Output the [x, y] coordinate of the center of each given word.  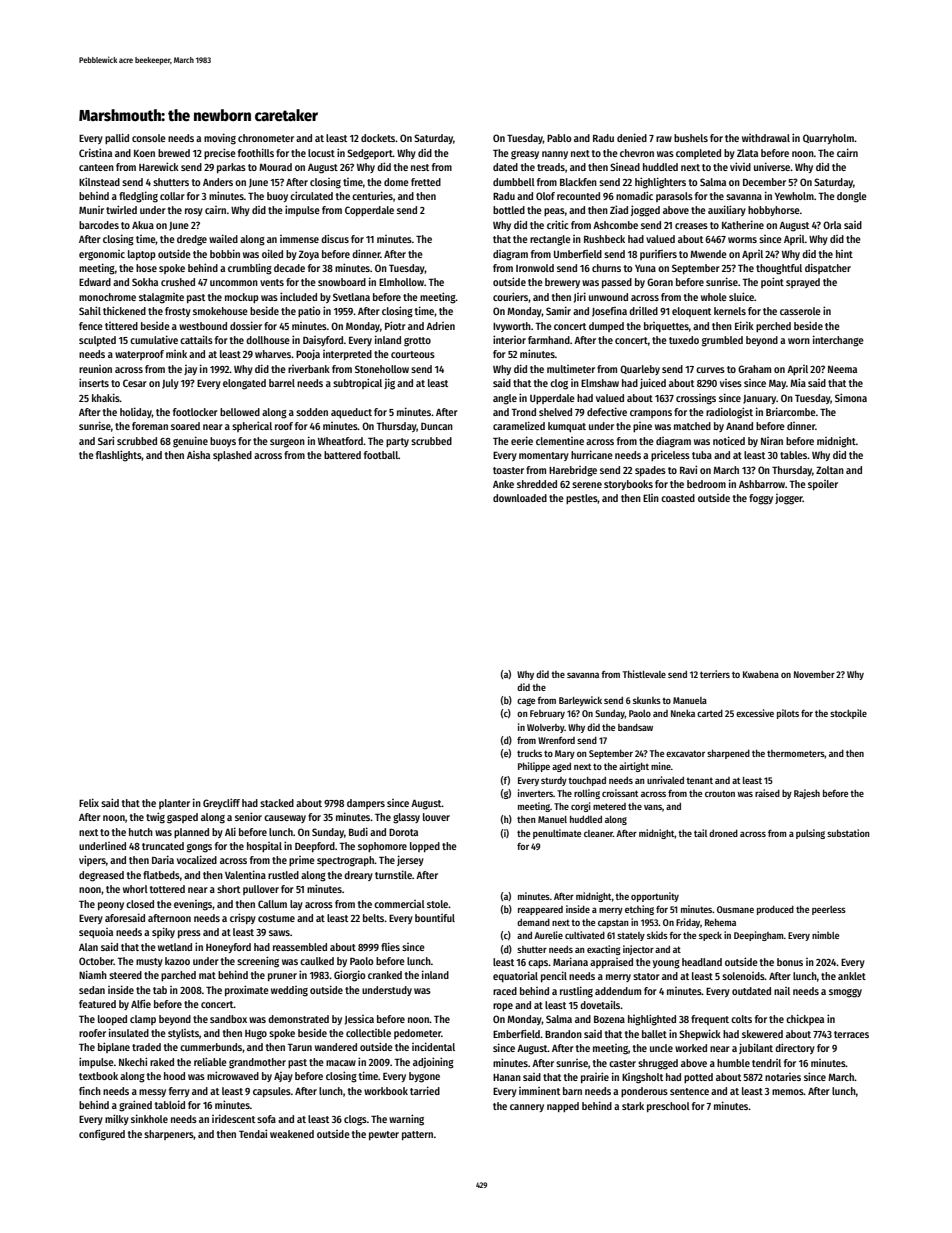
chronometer [266, 138]
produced [775, 910]
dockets [378, 138]
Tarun [300, 1047]
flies [390, 946]
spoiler [823, 485]
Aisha [198, 455]
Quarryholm [828, 139]
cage [526, 702]
